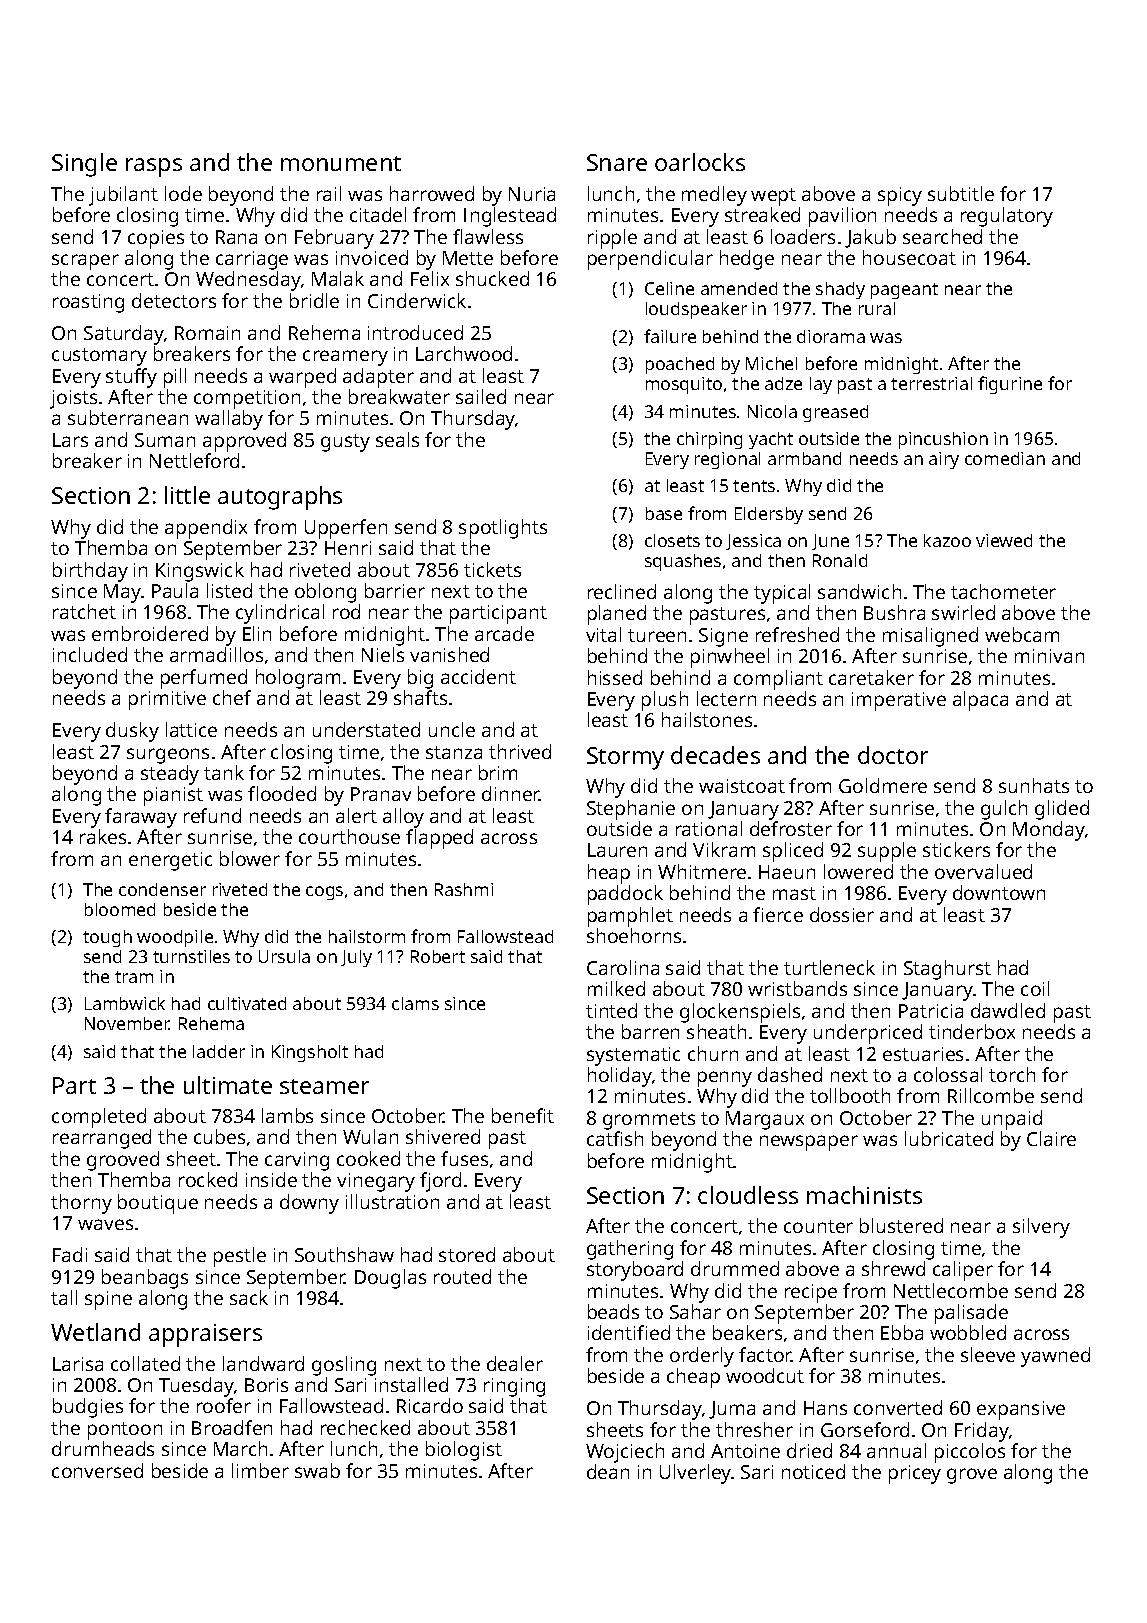  I want to click on ultimate, so click(228, 1085).
